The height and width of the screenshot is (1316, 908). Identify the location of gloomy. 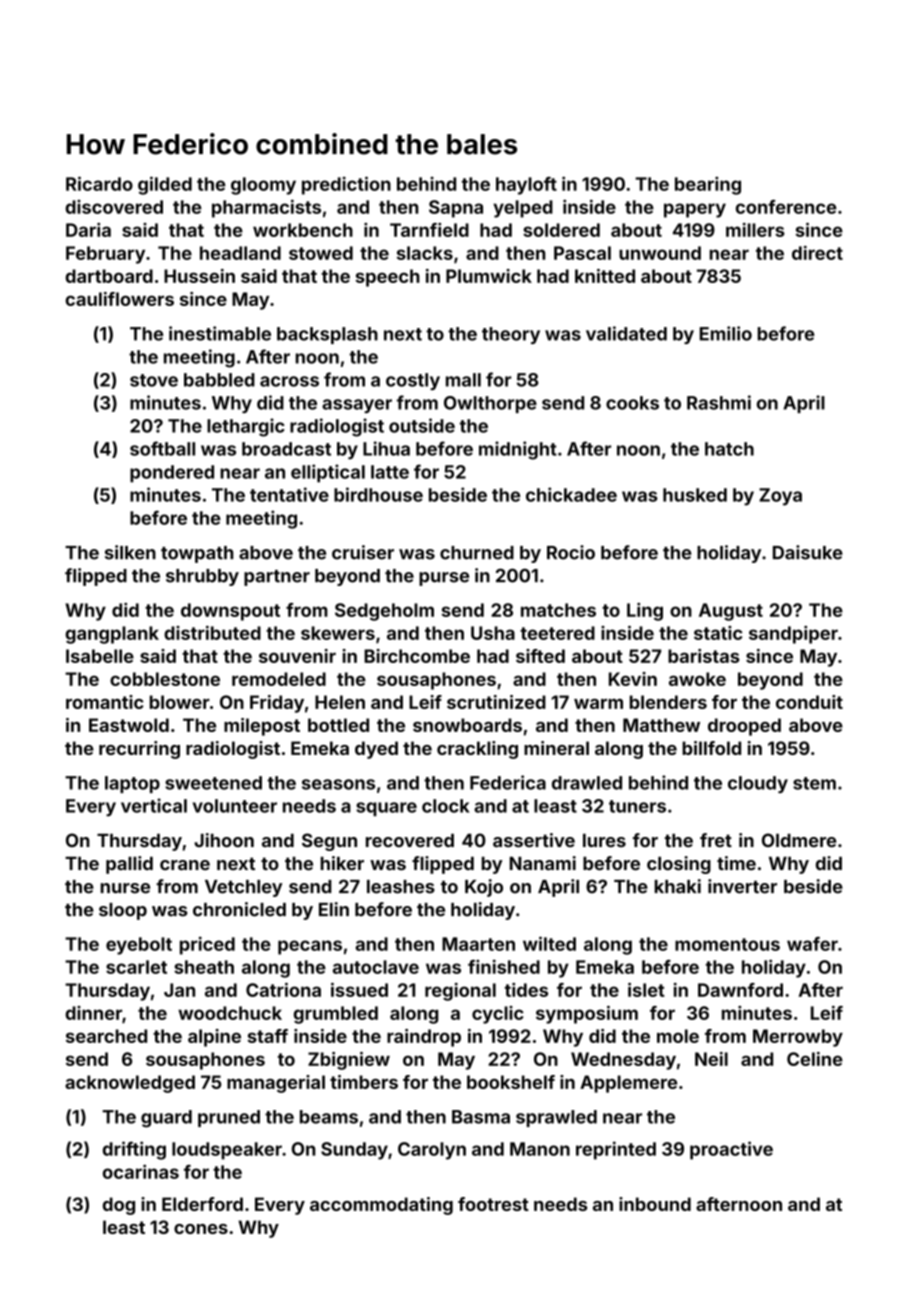
(263, 186).
